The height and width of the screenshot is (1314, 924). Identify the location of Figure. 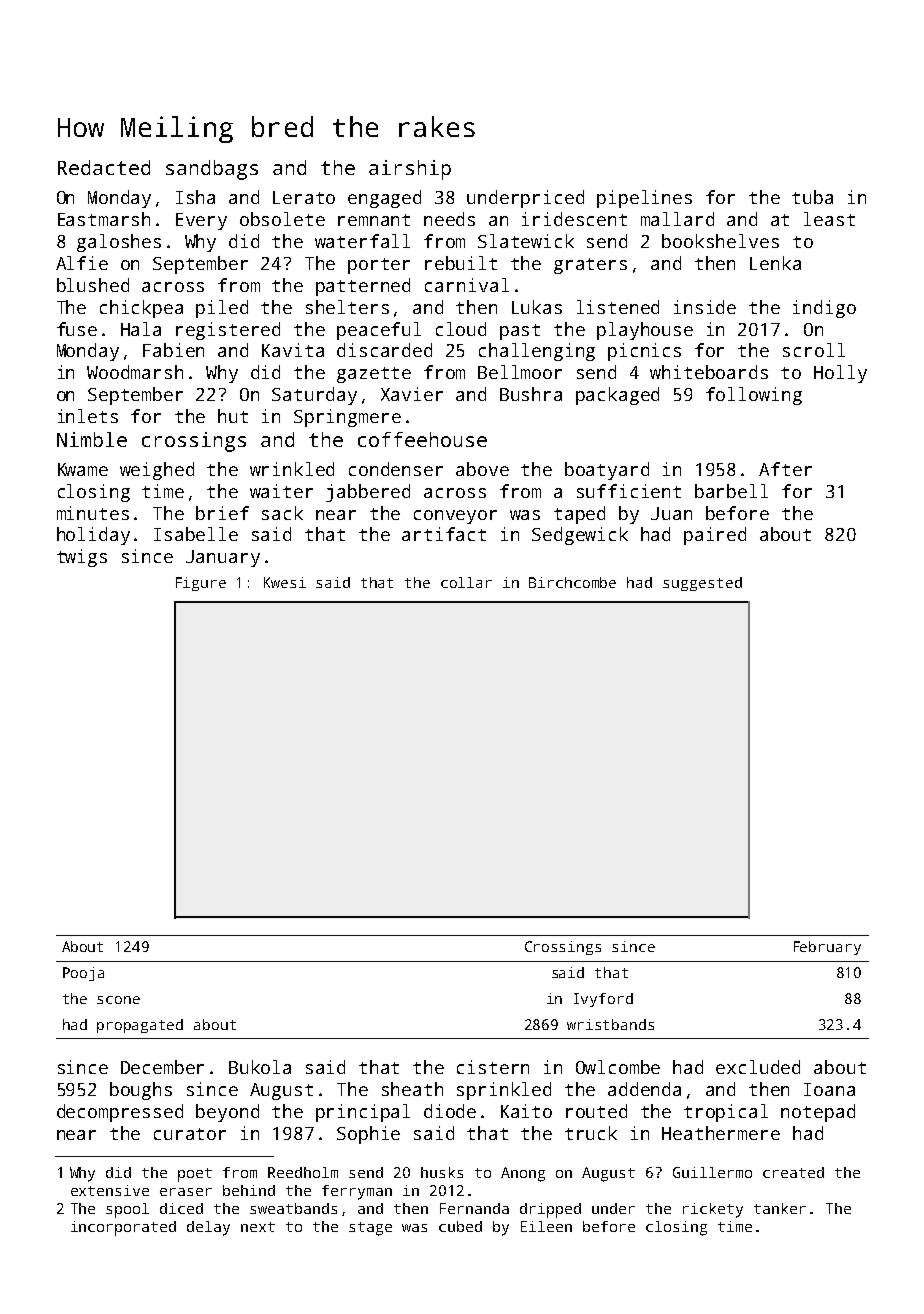
(201, 584).
